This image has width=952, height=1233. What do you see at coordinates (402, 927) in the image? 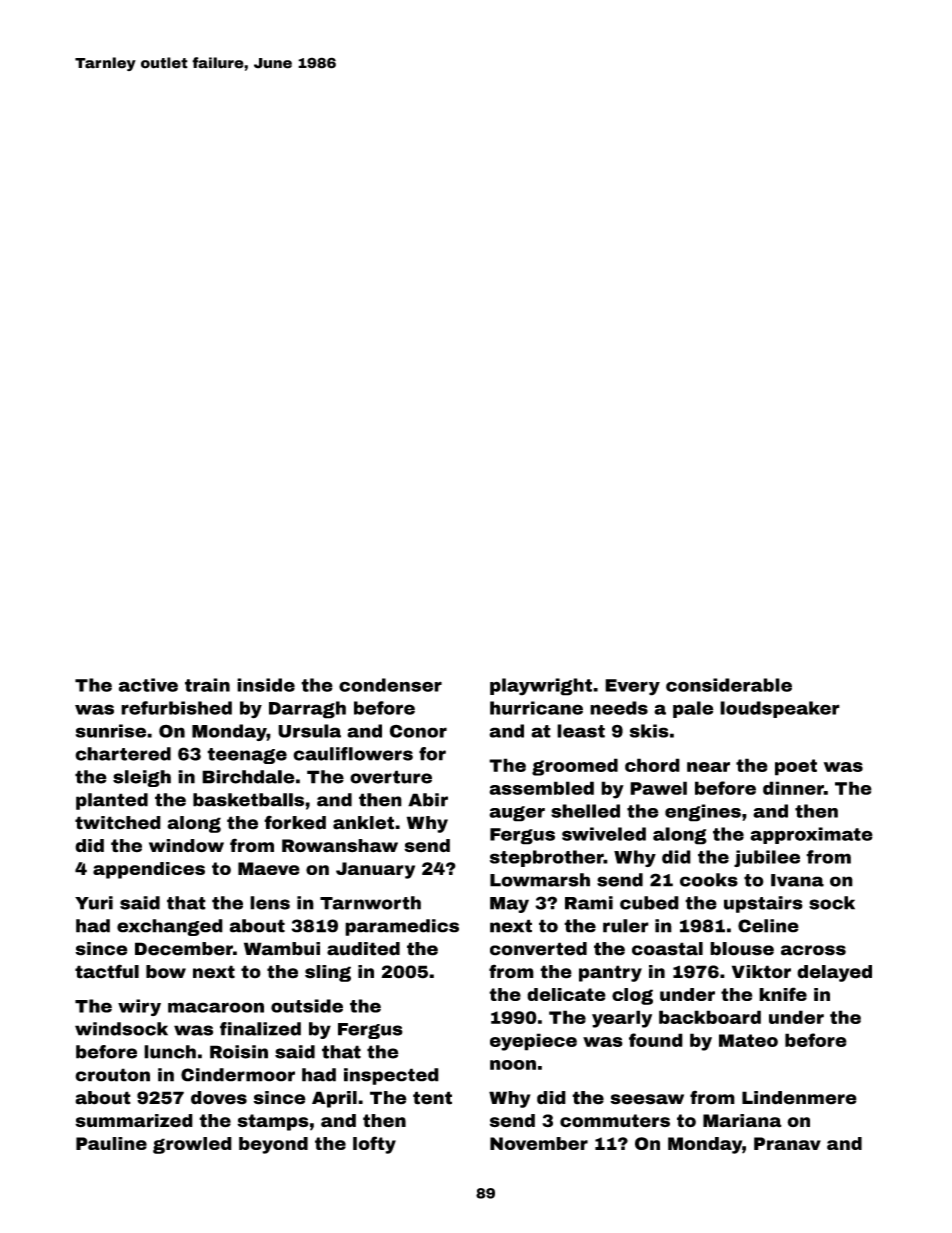
I see `paramedics` at bounding box center [402, 927].
